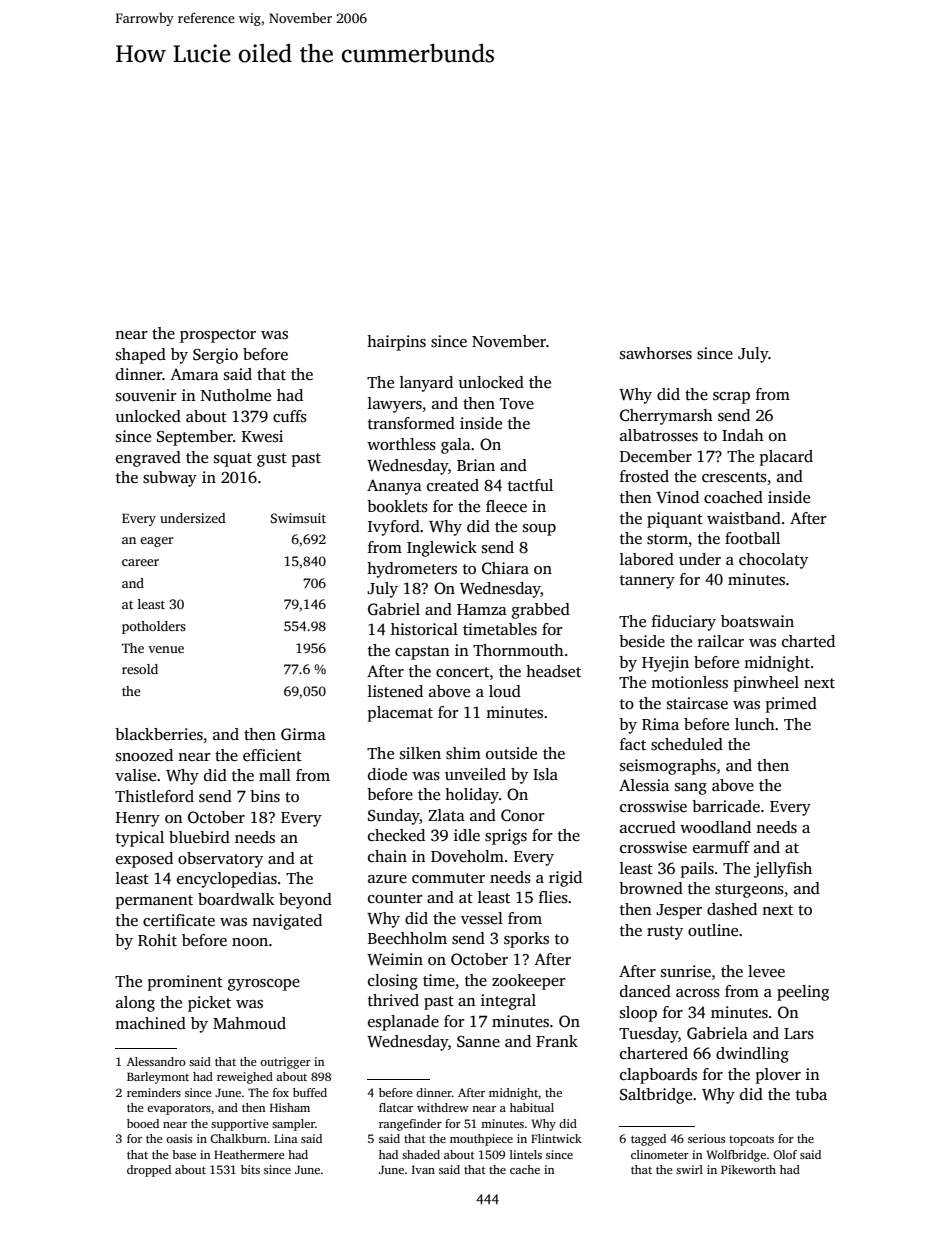 The width and height of the page is (952, 1233). I want to click on earmuff, so click(721, 847).
